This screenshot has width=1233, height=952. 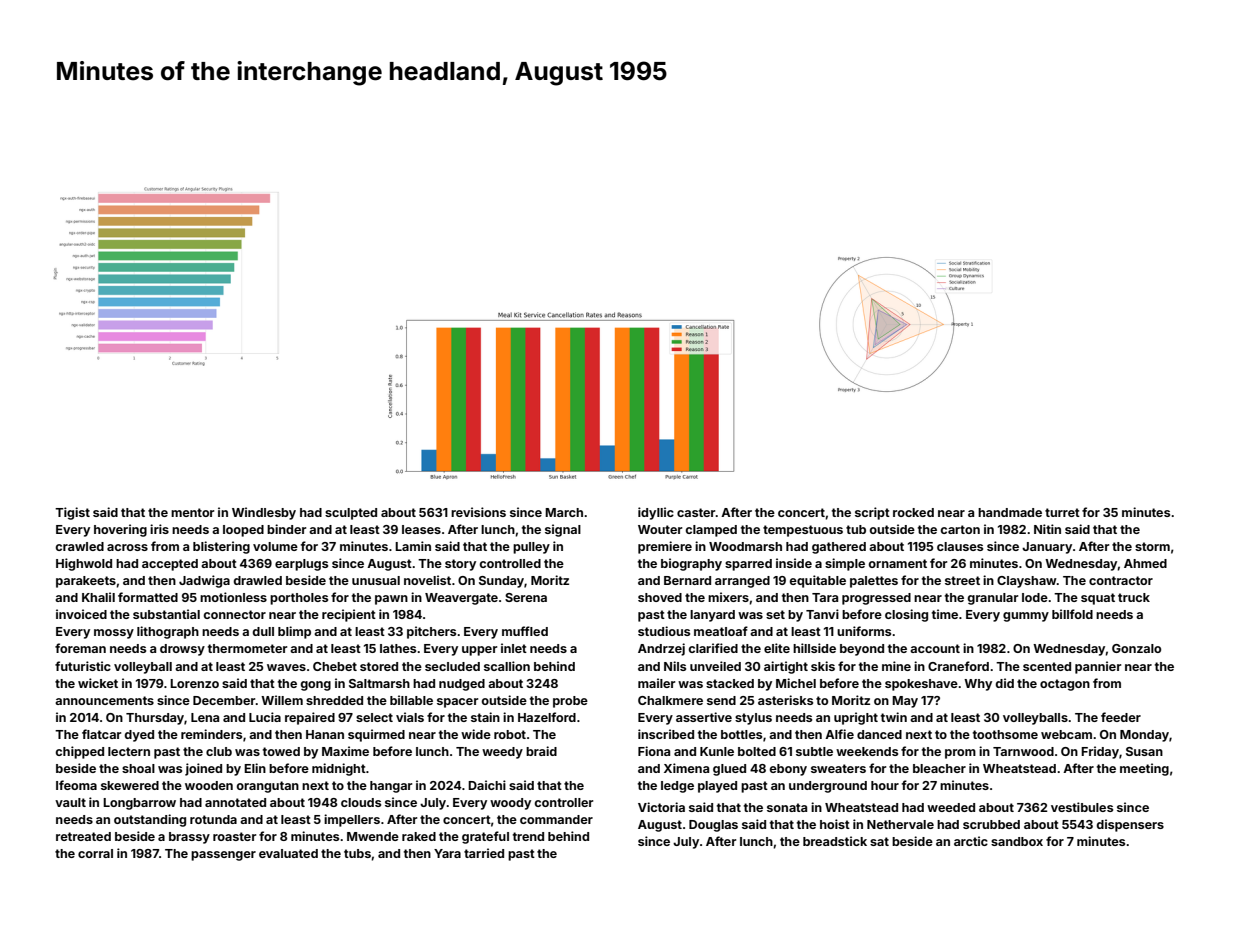 I want to click on turret, so click(x=1062, y=512).
